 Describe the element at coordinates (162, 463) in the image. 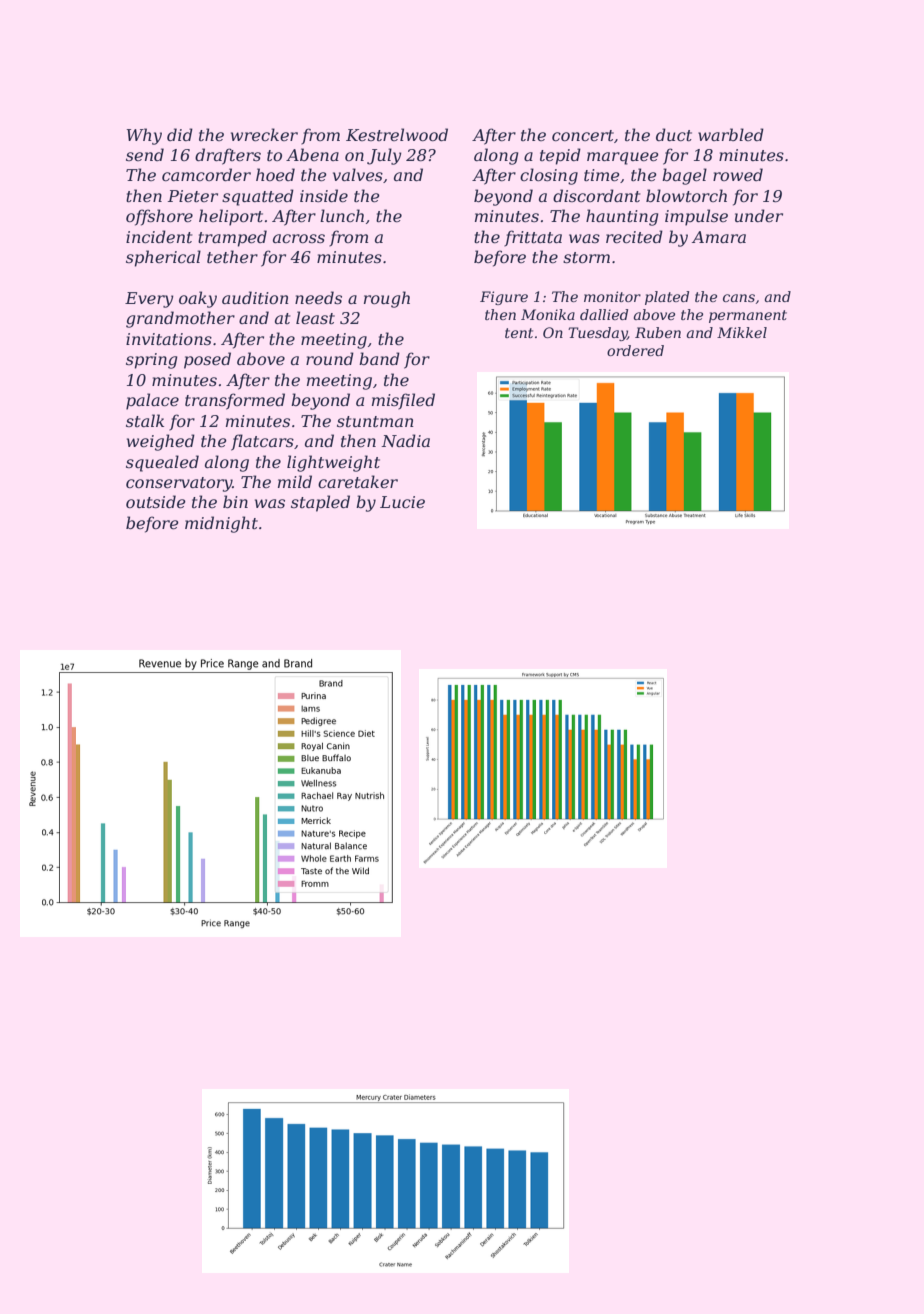

I see `squealed` at that location.
